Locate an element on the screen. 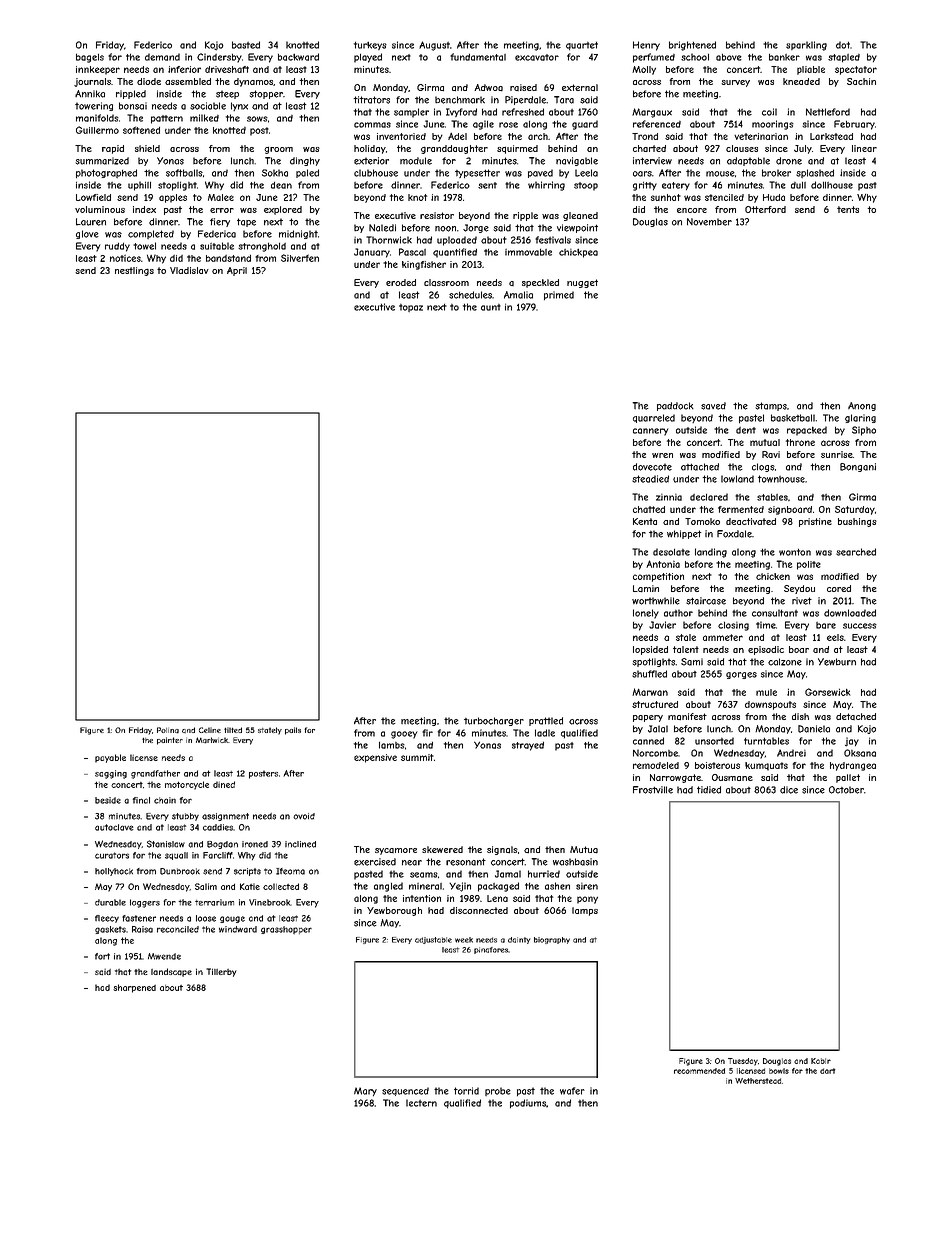  April is located at coordinates (237, 271).
